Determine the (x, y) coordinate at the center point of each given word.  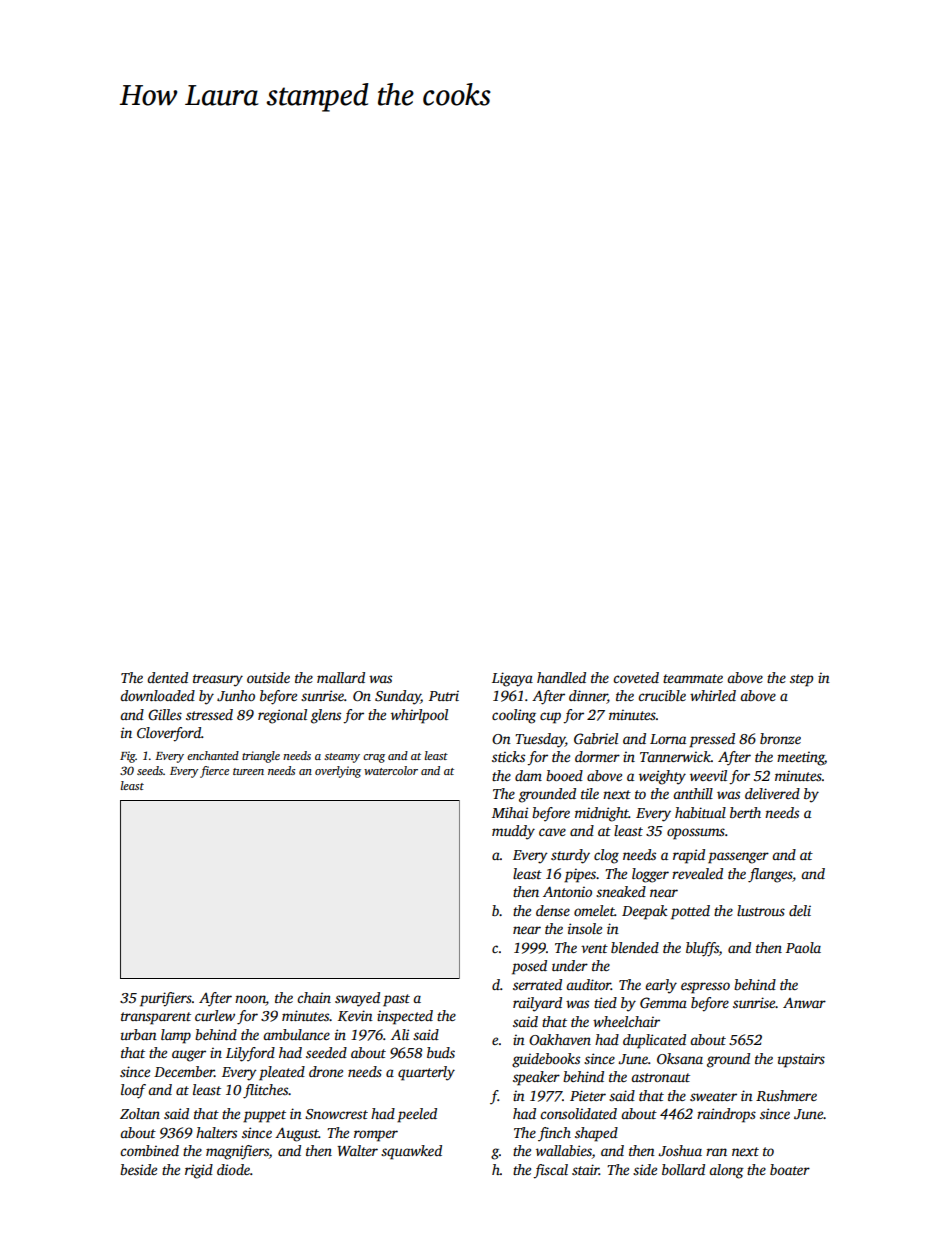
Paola (803, 947)
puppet (264, 1116)
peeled (417, 1115)
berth (745, 812)
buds (441, 1052)
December (184, 1071)
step (801, 680)
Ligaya (512, 679)
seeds (150, 770)
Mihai (510, 812)
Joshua (680, 1150)
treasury (218, 680)
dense (553, 910)
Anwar (804, 1003)
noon (250, 1000)
